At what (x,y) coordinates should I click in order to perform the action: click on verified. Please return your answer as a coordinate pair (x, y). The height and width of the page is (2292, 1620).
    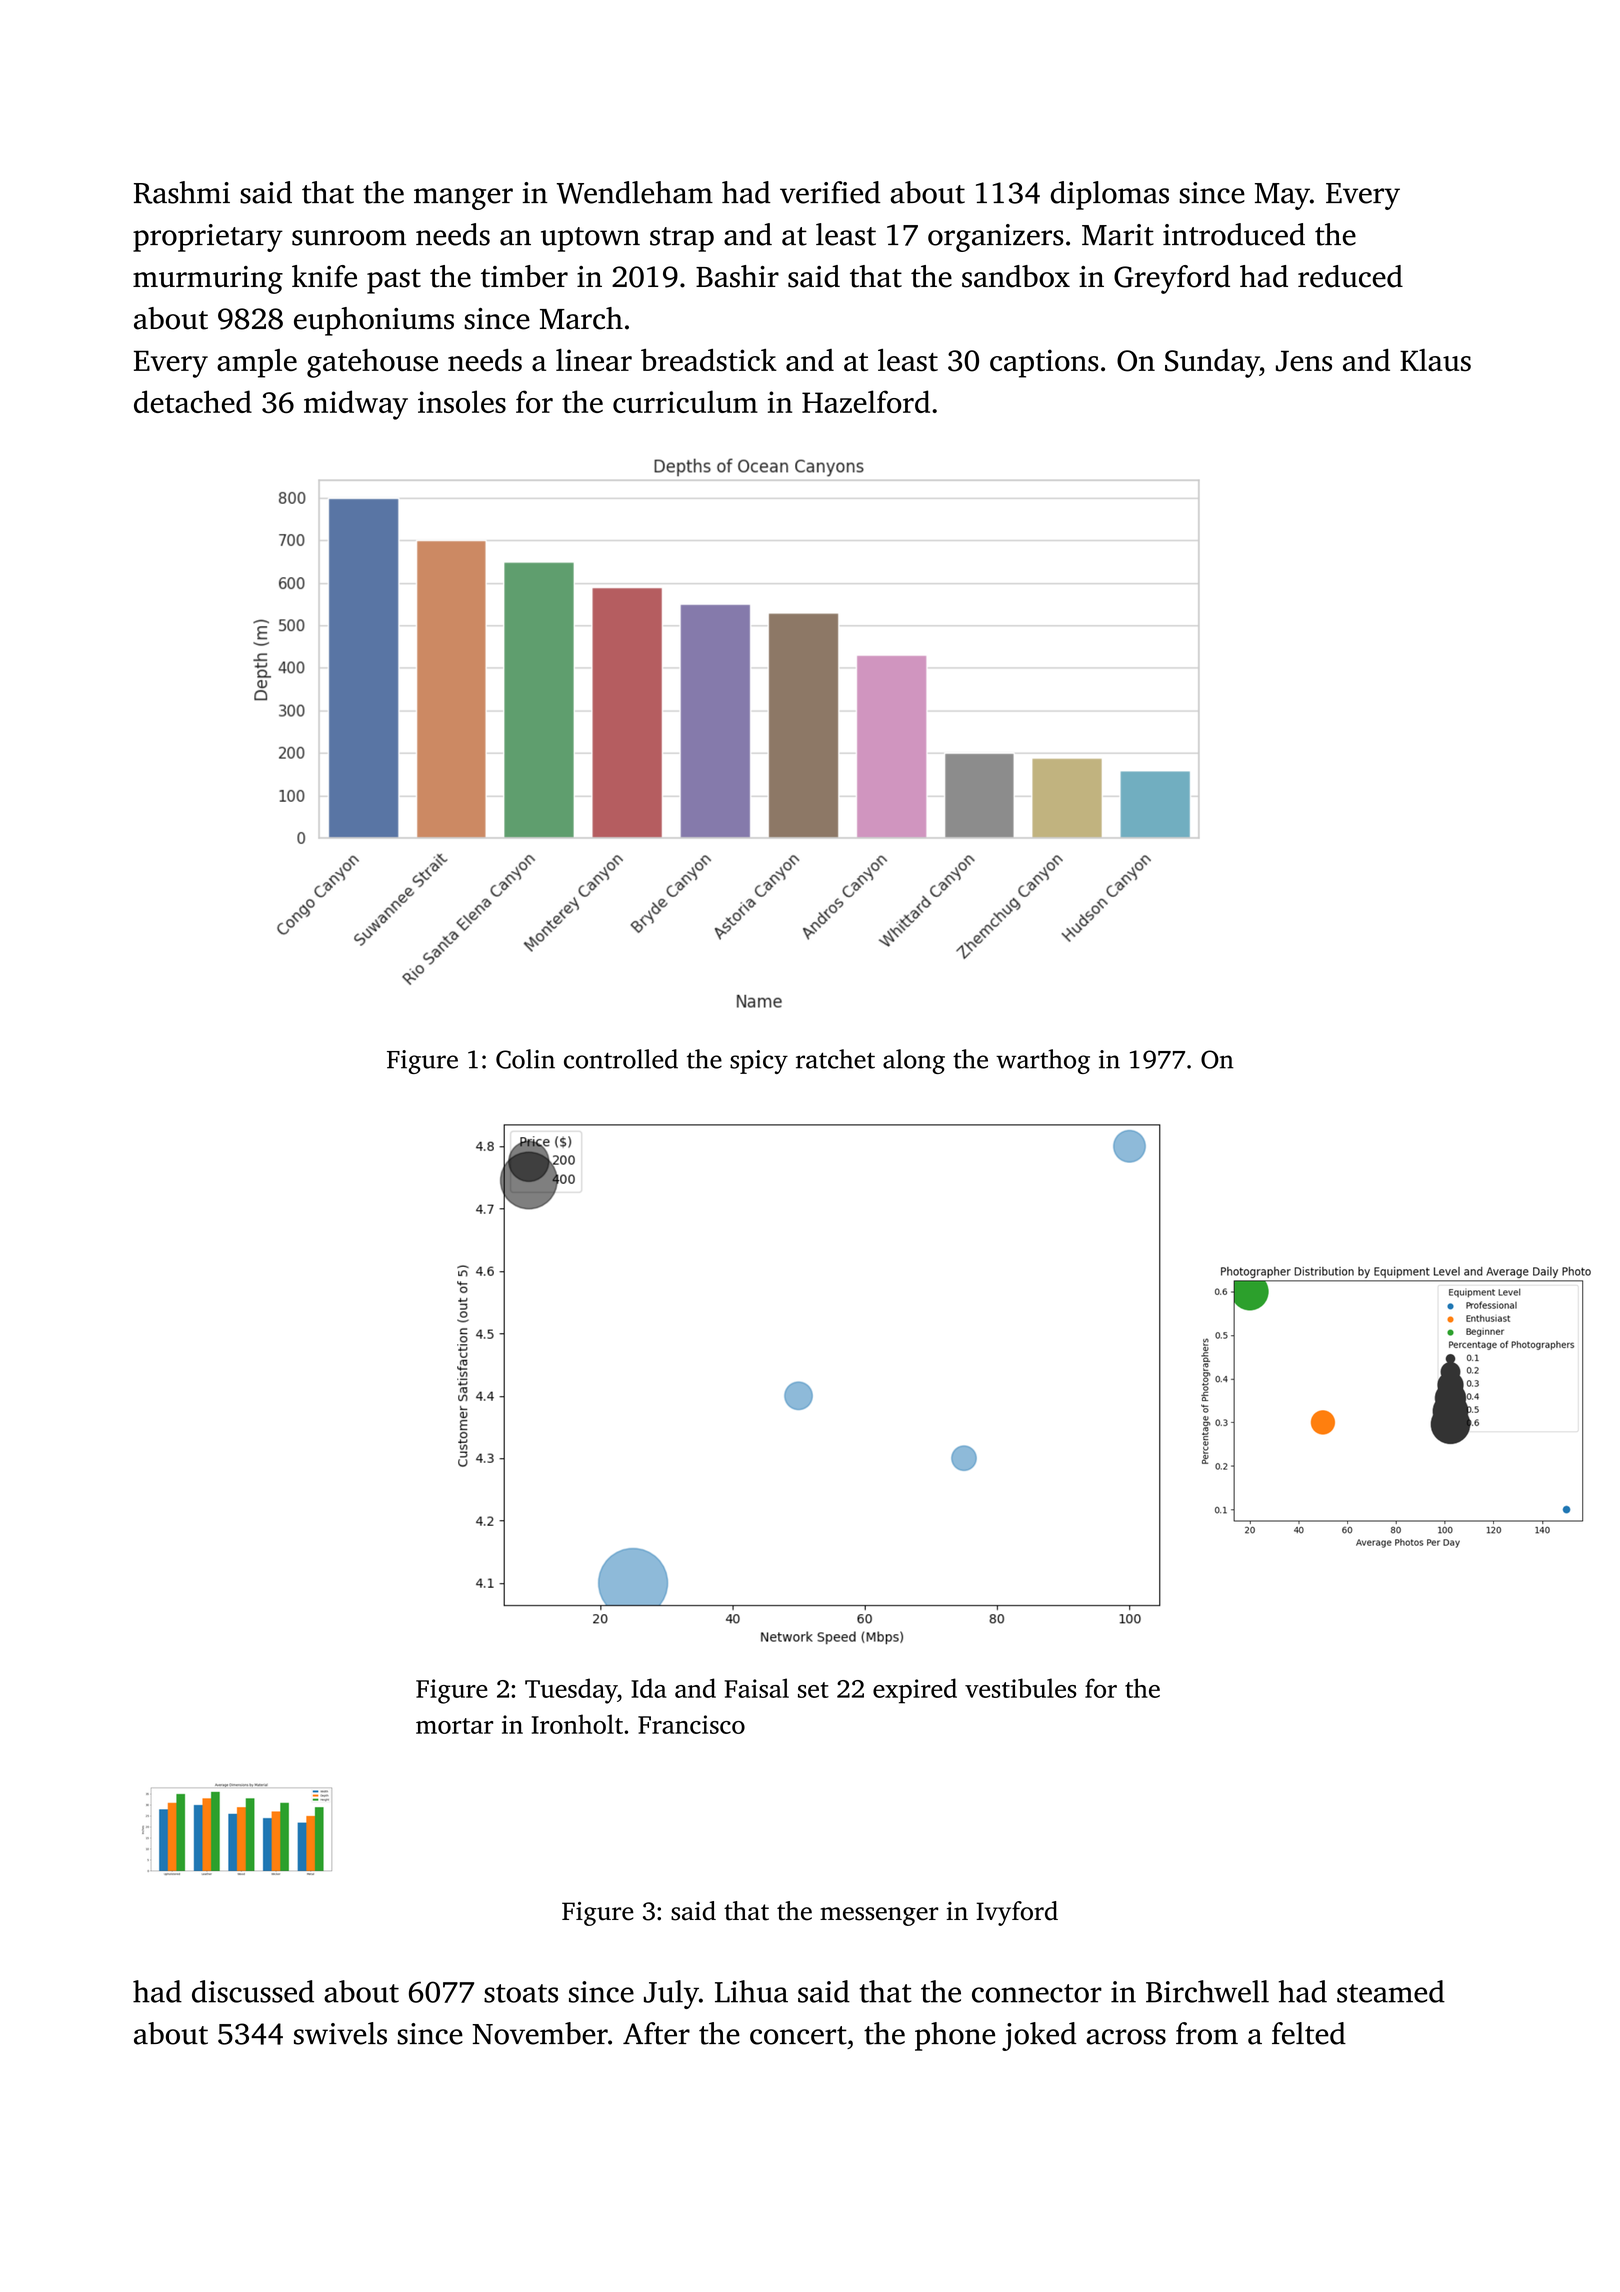
    Looking at the image, I should click on (830, 192).
